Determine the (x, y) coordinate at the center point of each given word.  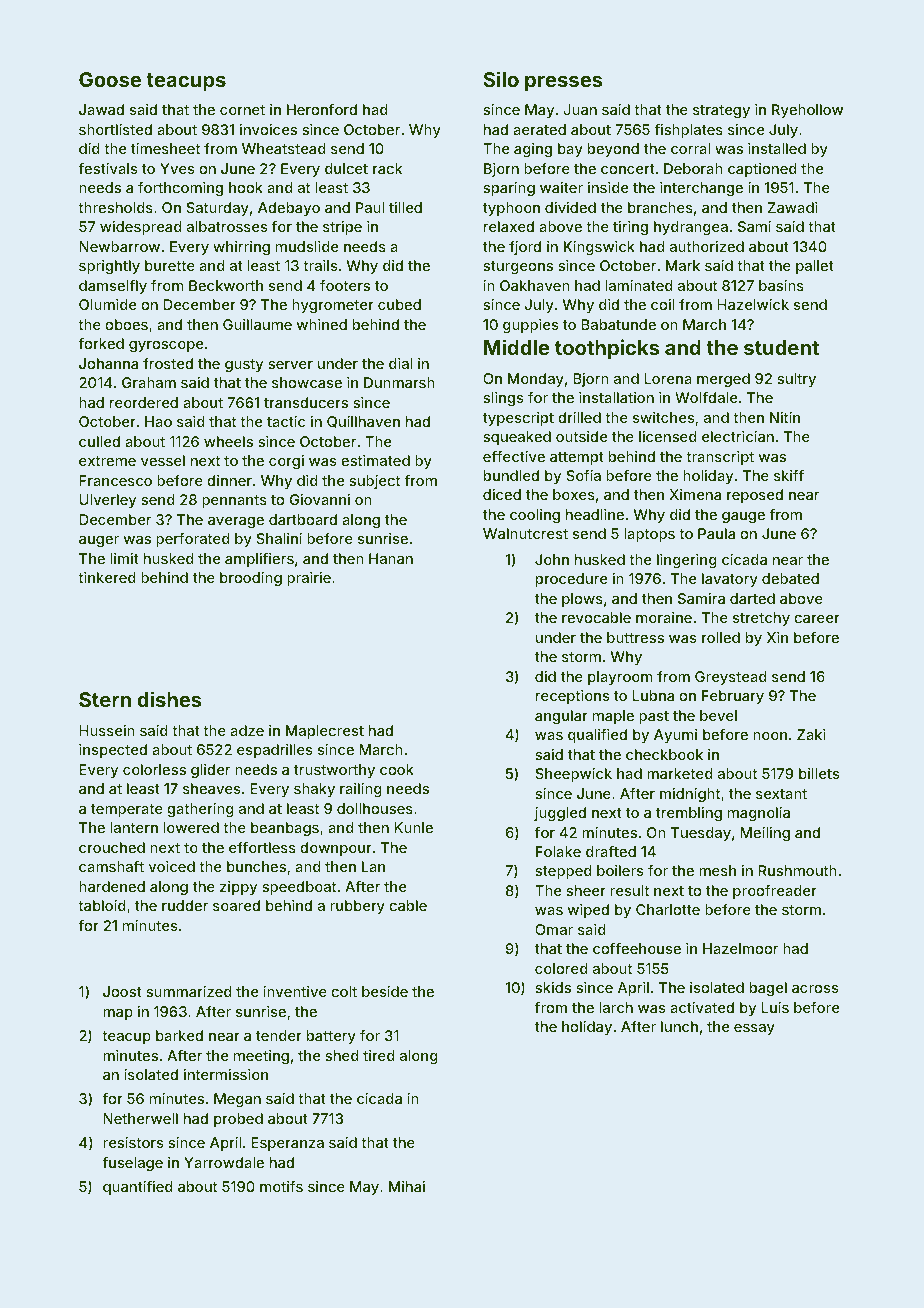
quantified (138, 1188)
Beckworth (226, 285)
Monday (536, 380)
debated (790, 578)
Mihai (407, 1186)
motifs (281, 1186)
